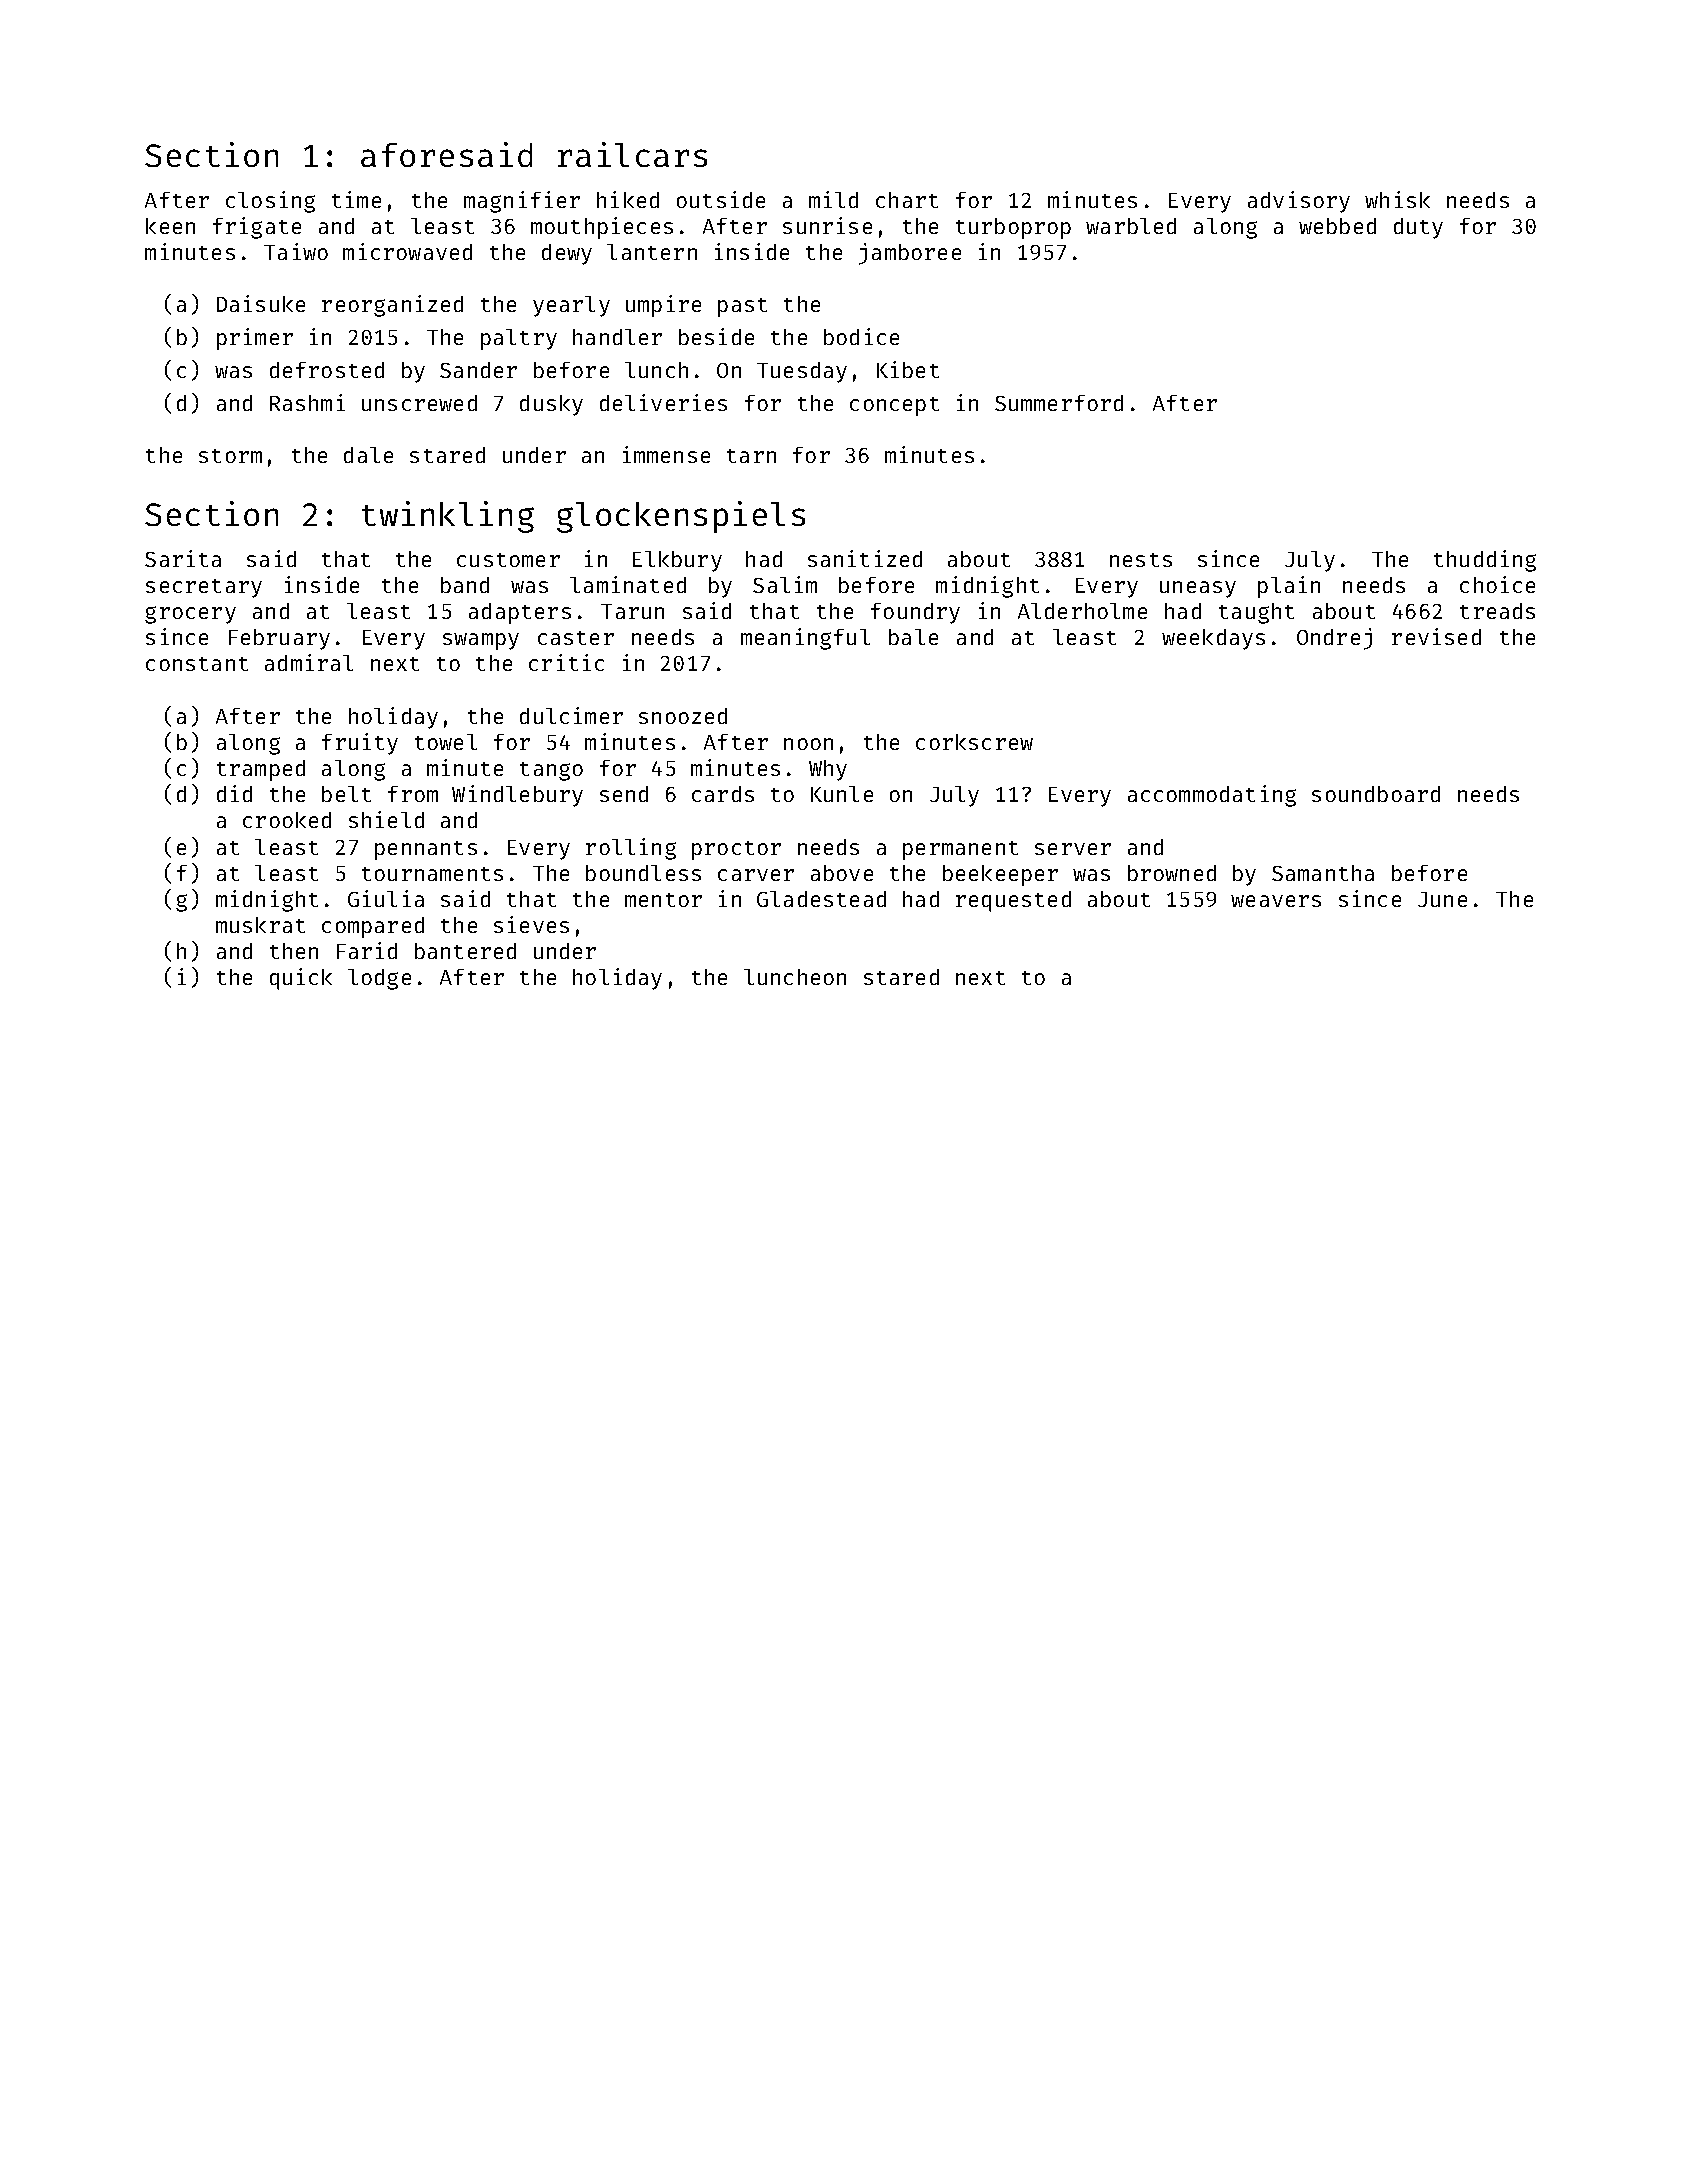 The width and height of the screenshot is (1683, 2178). Describe the element at coordinates (301, 979) in the screenshot. I see `quick` at that location.
